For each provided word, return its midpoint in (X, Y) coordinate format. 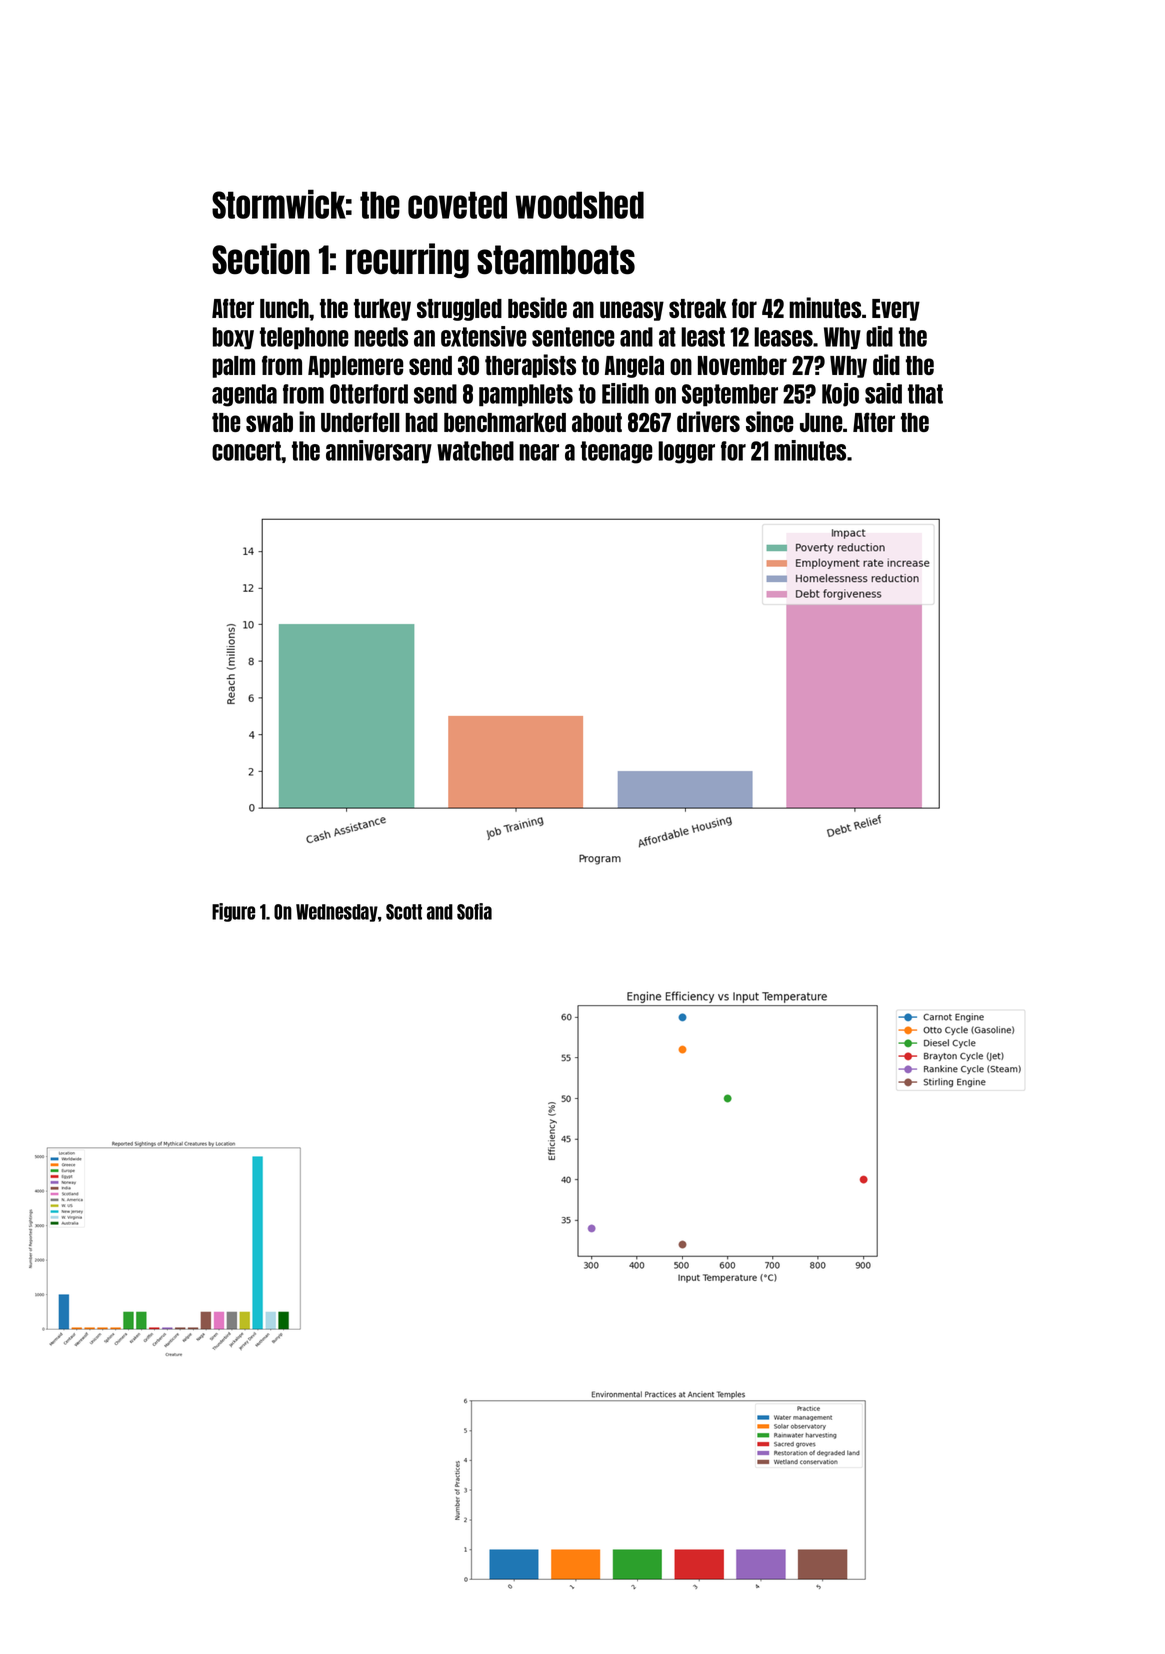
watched (475, 451)
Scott (404, 912)
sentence (573, 337)
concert (246, 451)
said (883, 393)
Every (896, 310)
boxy (233, 338)
